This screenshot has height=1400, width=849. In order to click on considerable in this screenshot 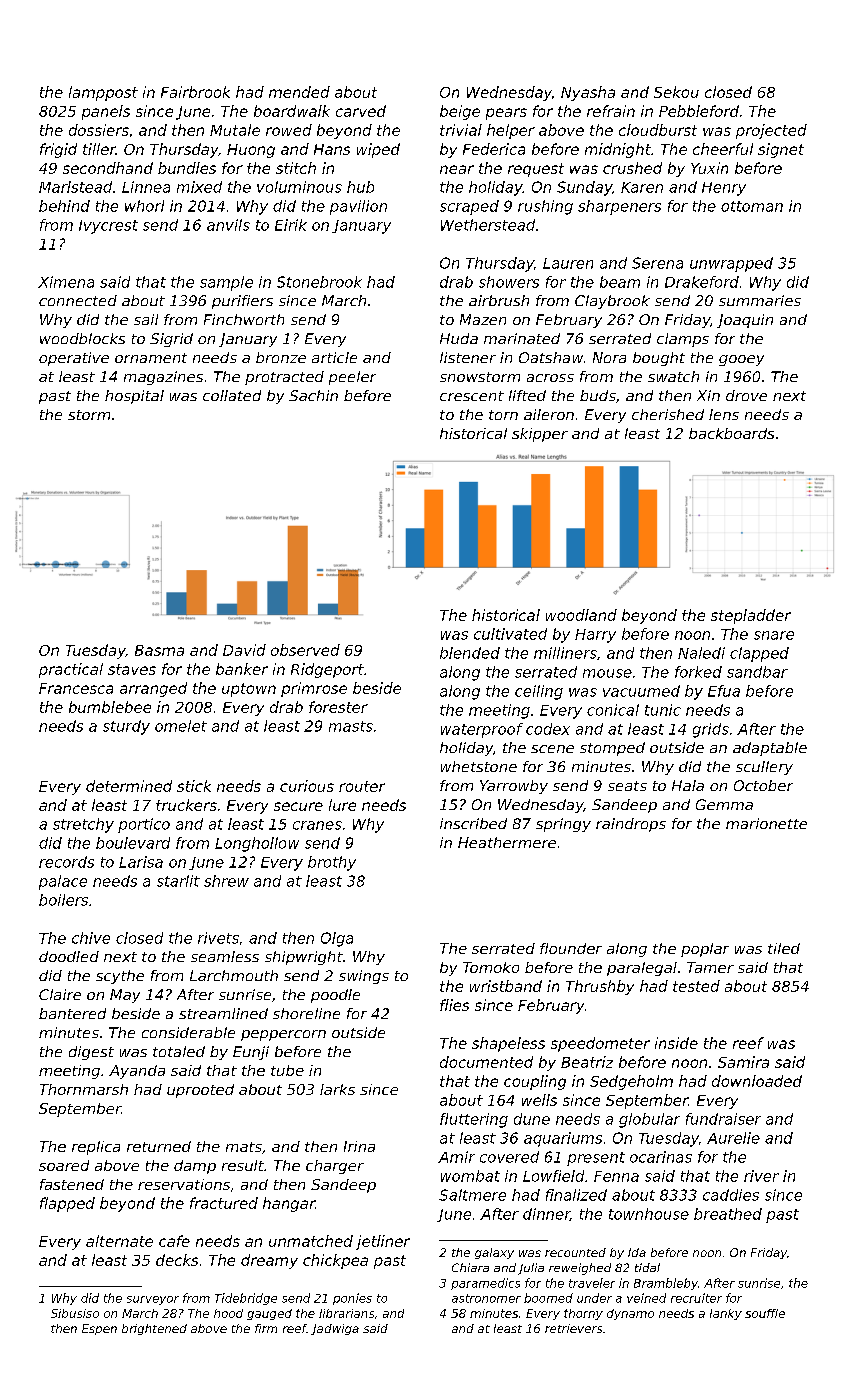, I will do `click(188, 1032)`.
